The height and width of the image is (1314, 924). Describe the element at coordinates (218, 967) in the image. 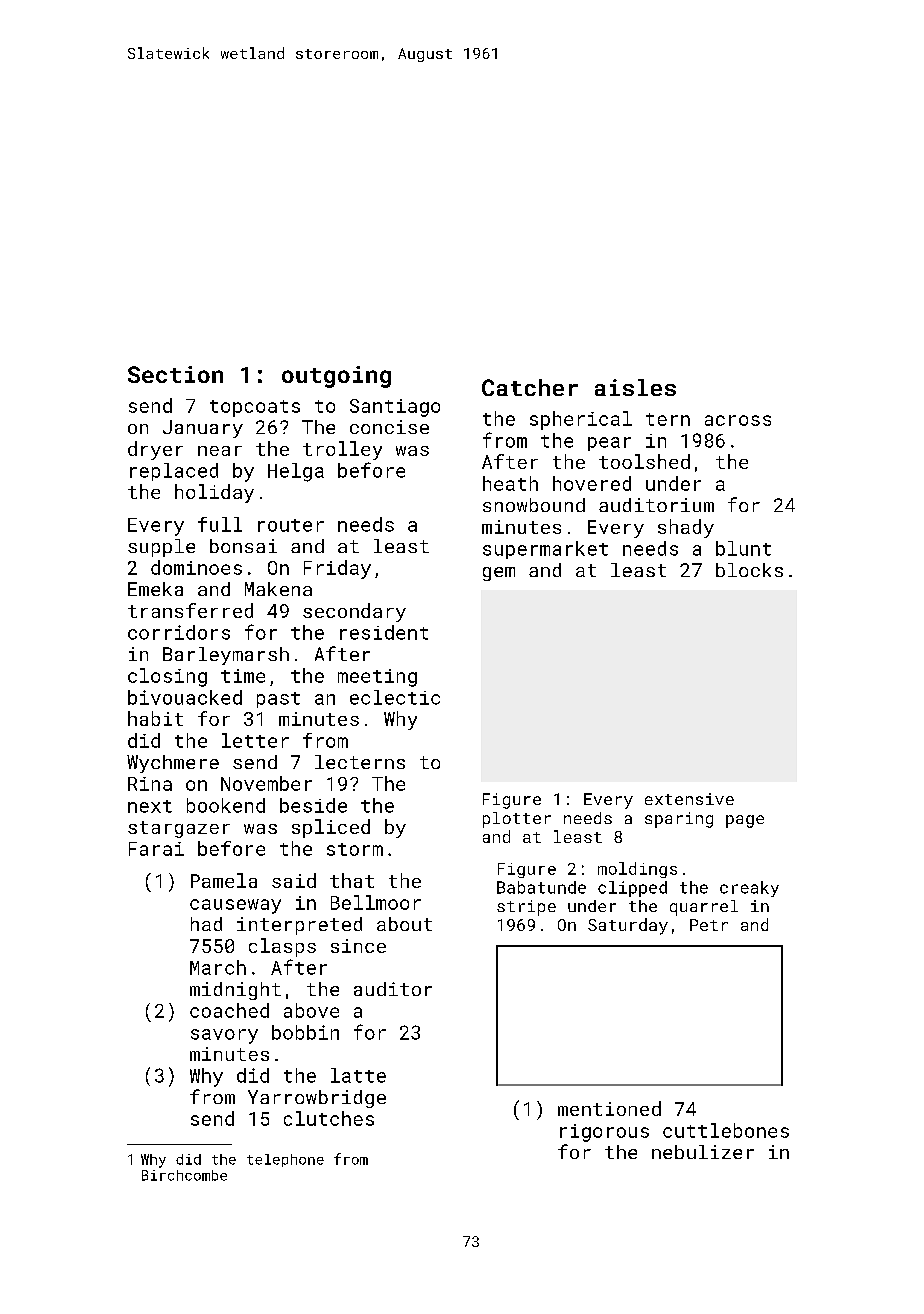

I see `March` at that location.
